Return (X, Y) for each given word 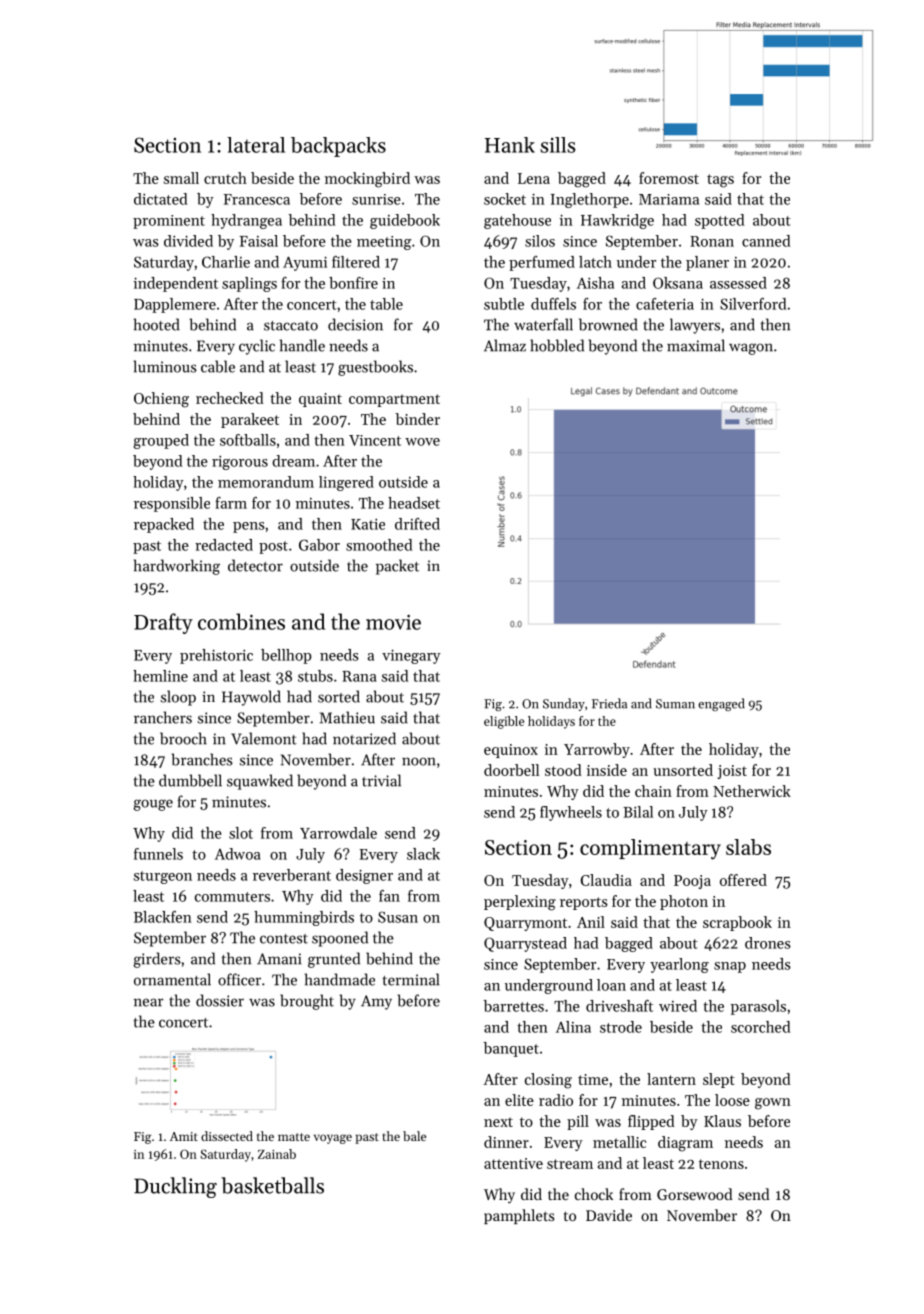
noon (419, 761)
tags (720, 181)
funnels (158, 854)
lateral (256, 145)
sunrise (376, 199)
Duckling (175, 1187)
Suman (675, 704)
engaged (721, 704)
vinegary (411, 656)
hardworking (177, 567)
